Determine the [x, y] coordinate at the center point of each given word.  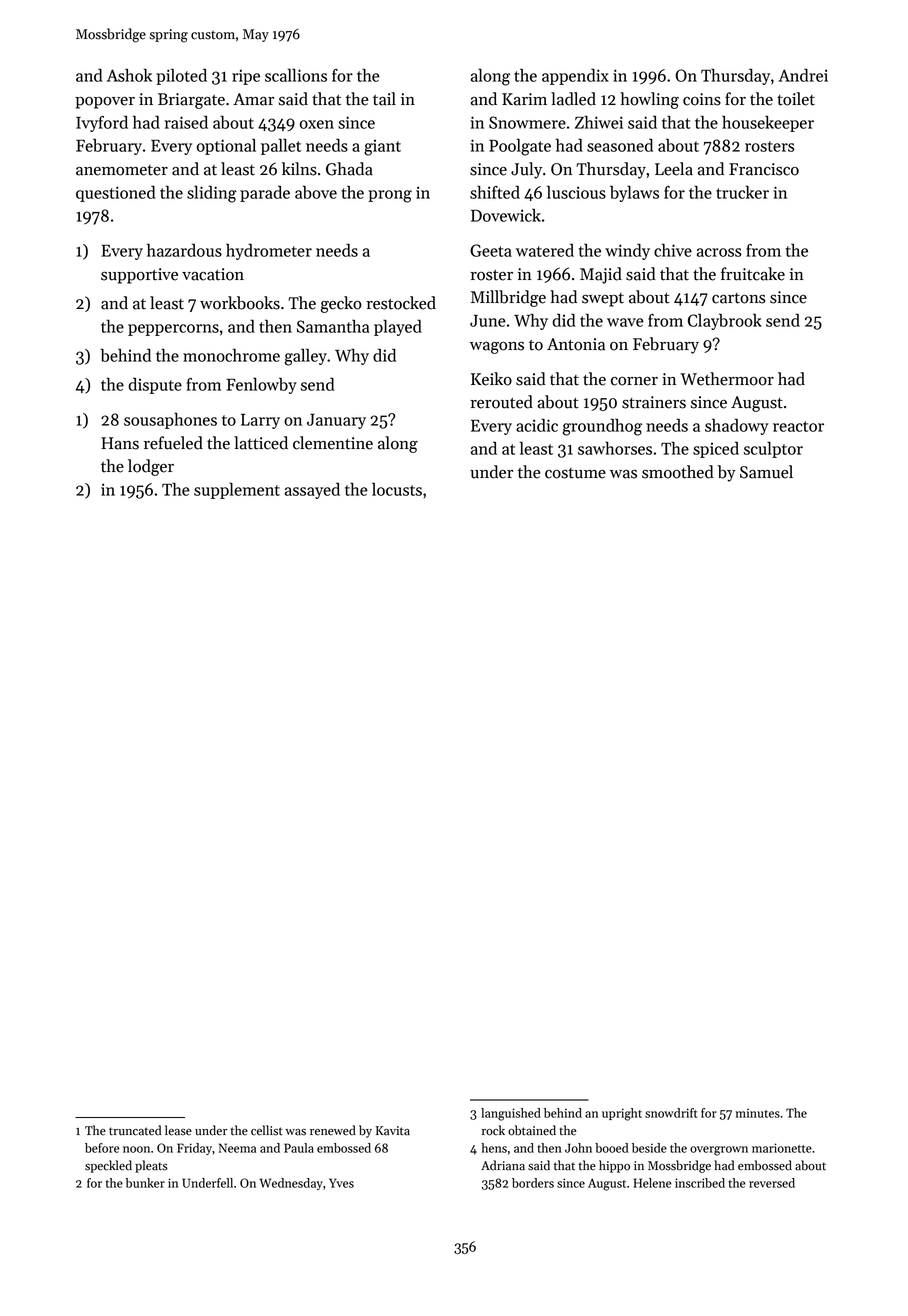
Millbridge [508, 298]
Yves [341, 1183]
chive [673, 250]
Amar [253, 99]
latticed [261, 443]
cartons [738, 298]
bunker [145, 1183]
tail [384, 99]
